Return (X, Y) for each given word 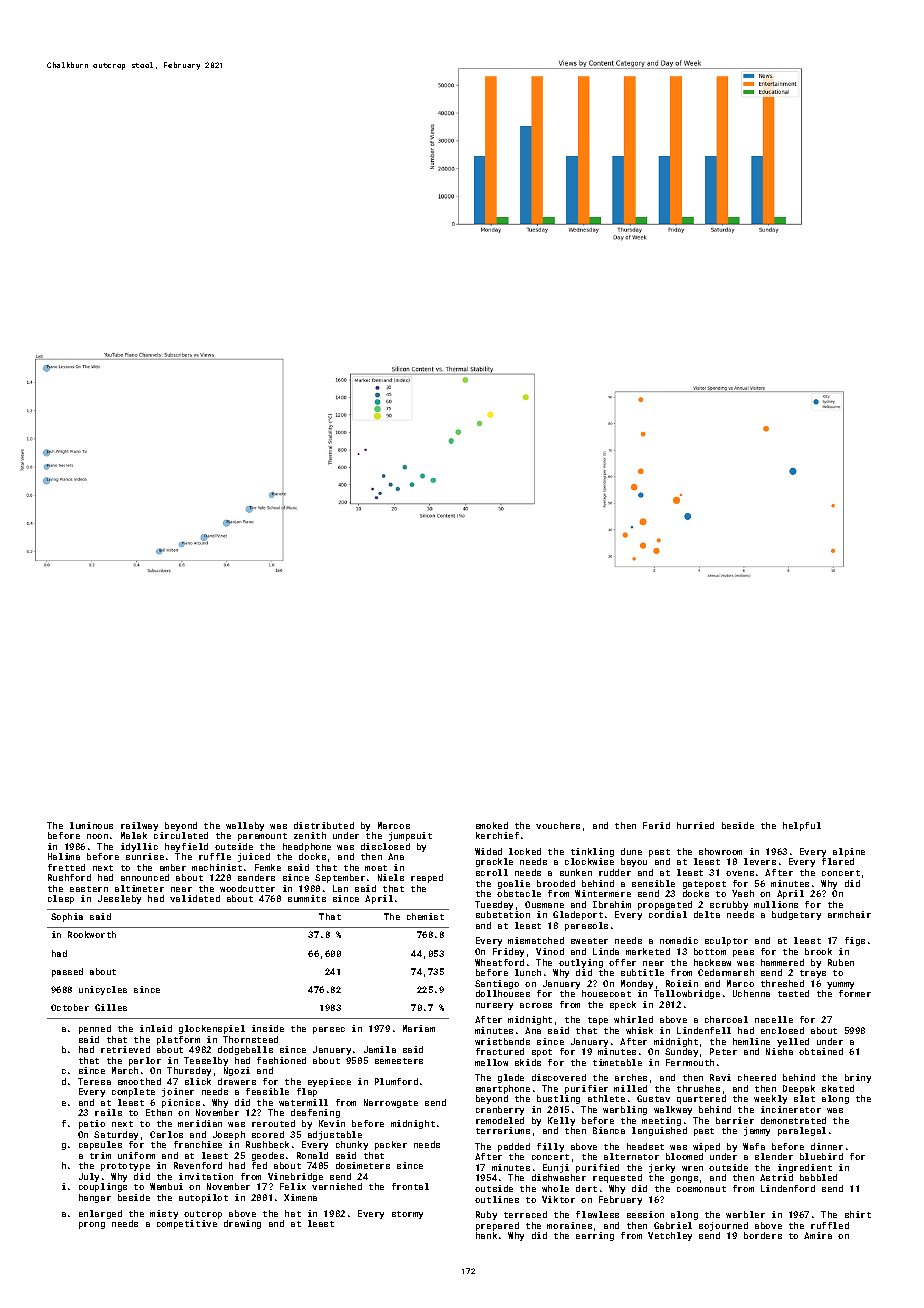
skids (528, 1062)
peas (743, 953)
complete (133, 1092)
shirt (858, 1214)
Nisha (779, 1051)
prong (92, 1225)
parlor (145, 1061)
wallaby (245, 826)
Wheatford (499, 962)
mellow (491, 1062)
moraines (569, 1225)
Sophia (67, 917)
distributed (324, 825)
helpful (802, 826)
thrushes (698, 1088)
